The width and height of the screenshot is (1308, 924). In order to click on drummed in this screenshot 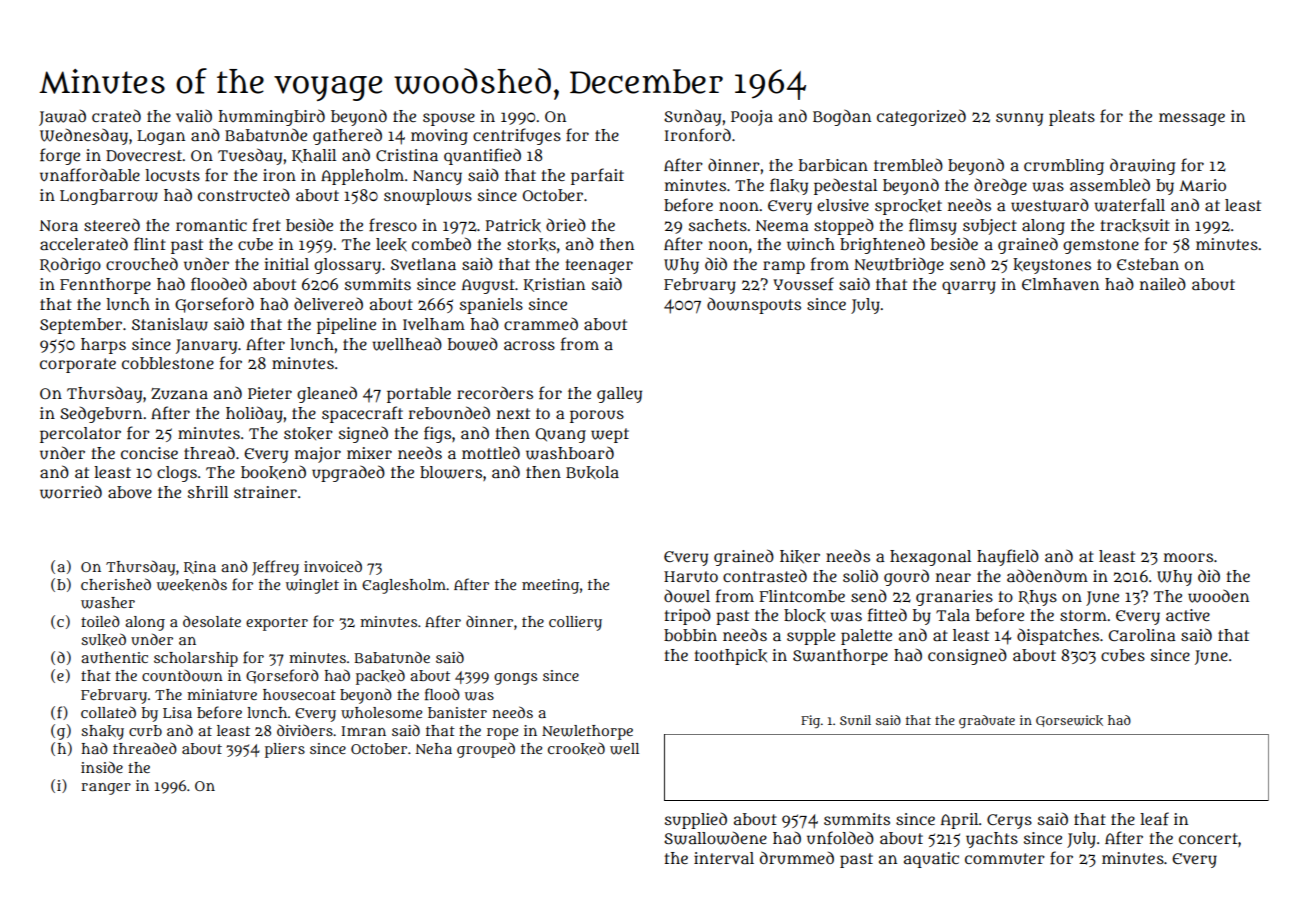, I will do `click(797, 858)`.
